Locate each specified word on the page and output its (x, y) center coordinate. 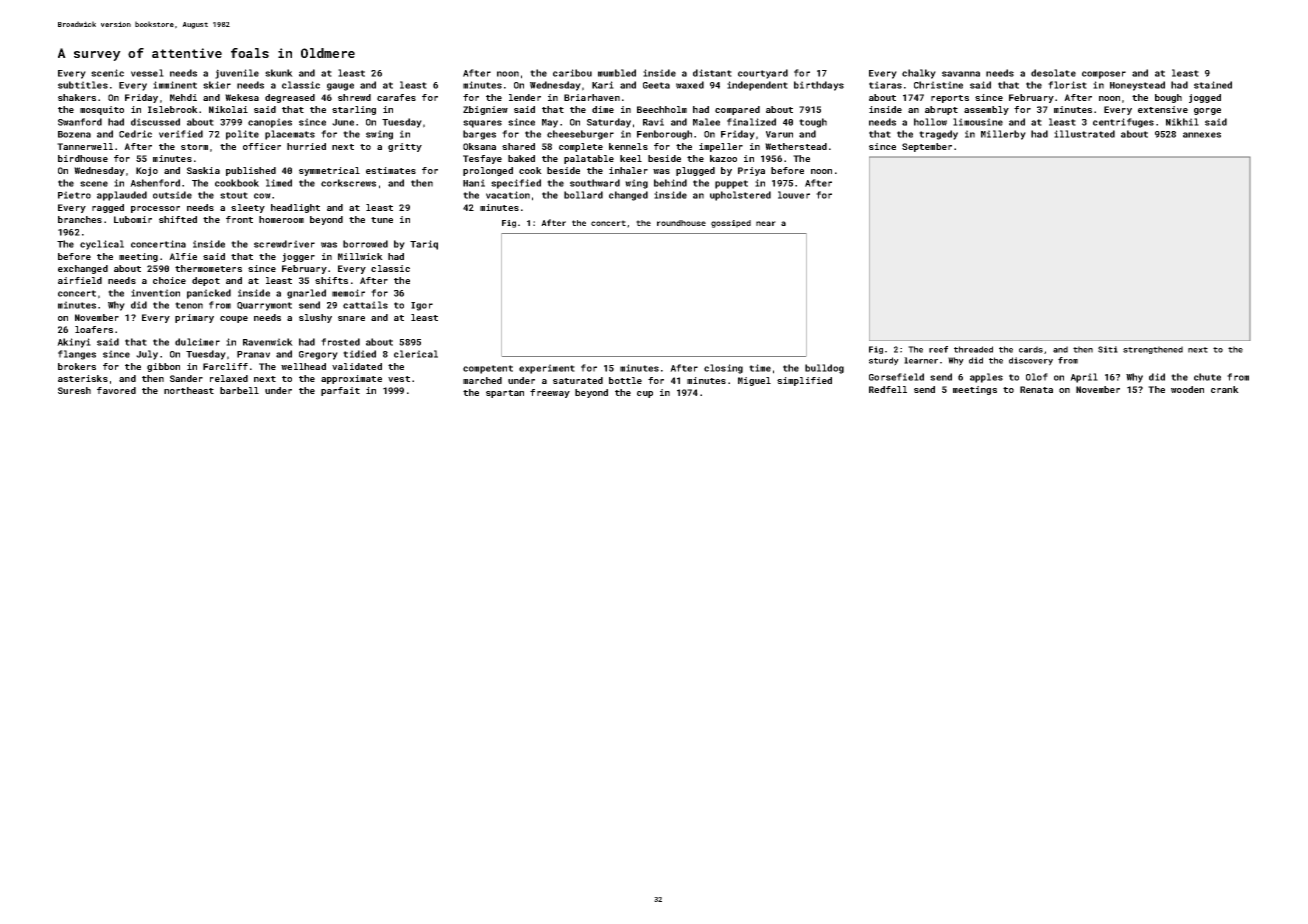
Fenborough (664, 135)
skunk (279, 73)
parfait (340, 391)
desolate (1053, 73)
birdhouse (83, 158)
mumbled (617, 73)
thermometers (208, 268)
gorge (1207, 111)
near (766, 223)
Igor (422, 306)
